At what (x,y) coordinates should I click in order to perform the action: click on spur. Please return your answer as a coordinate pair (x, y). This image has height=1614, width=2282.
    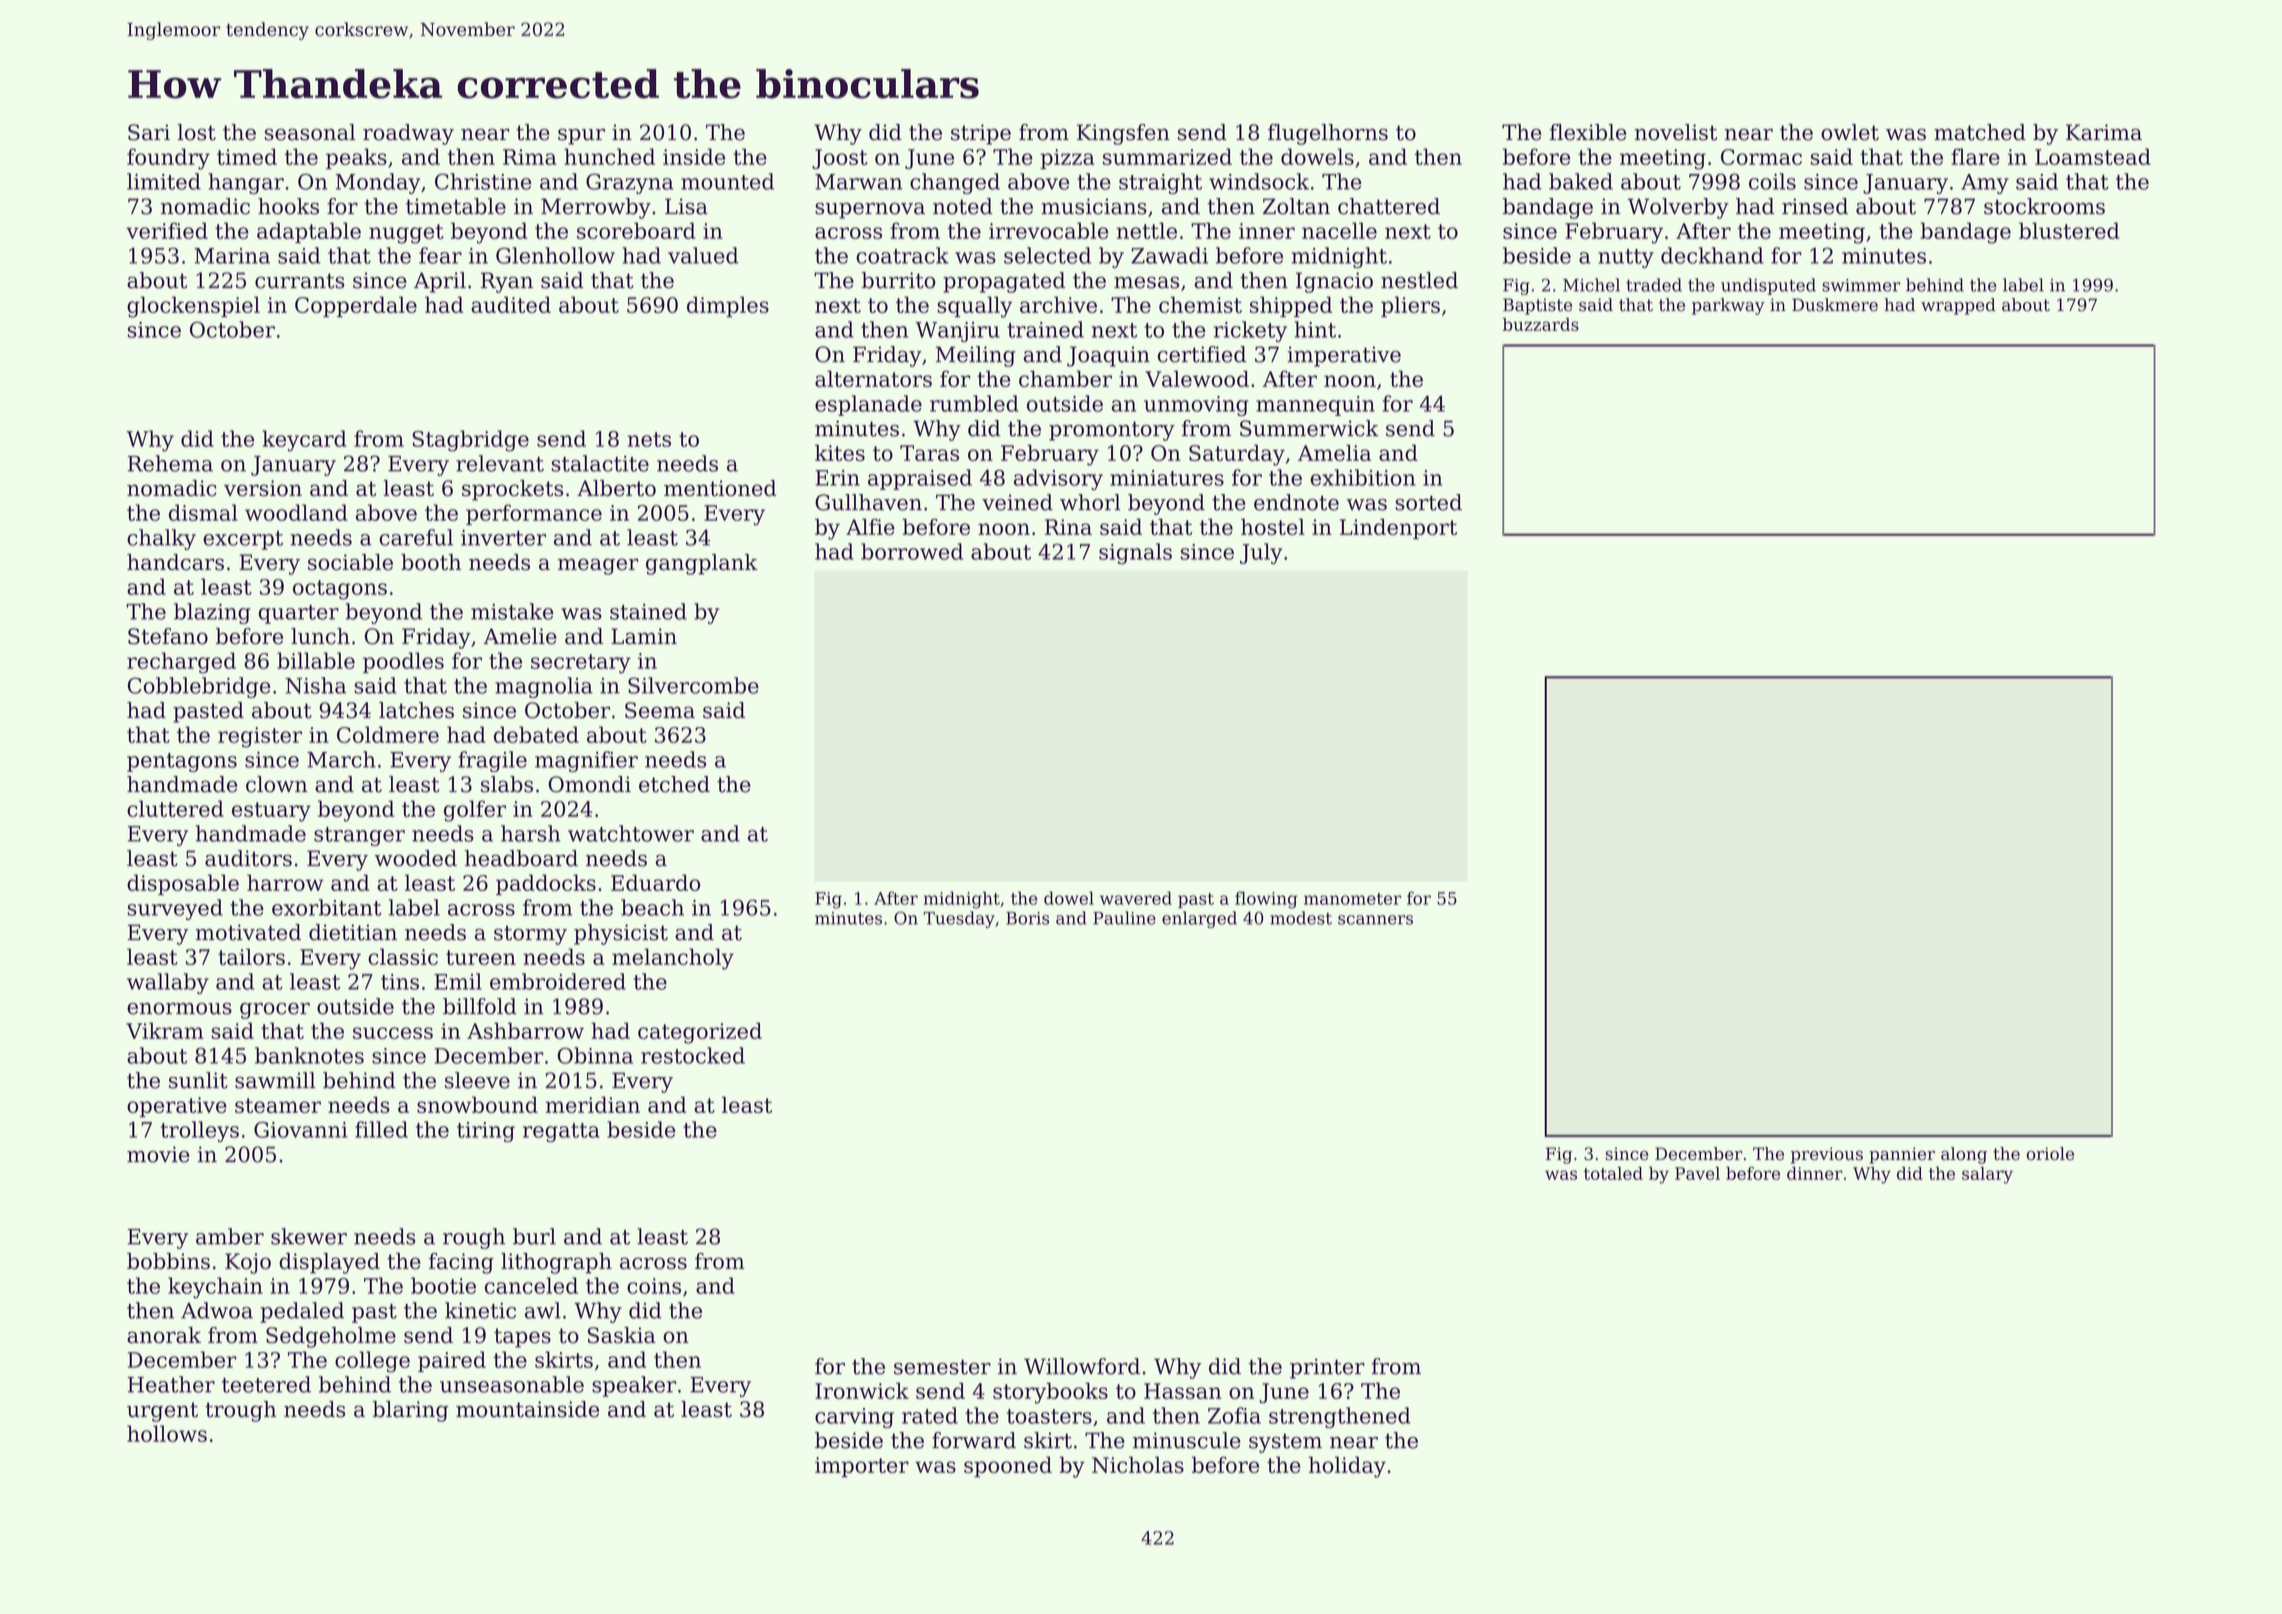
    Looking at the image, I should click on (581, 136).
